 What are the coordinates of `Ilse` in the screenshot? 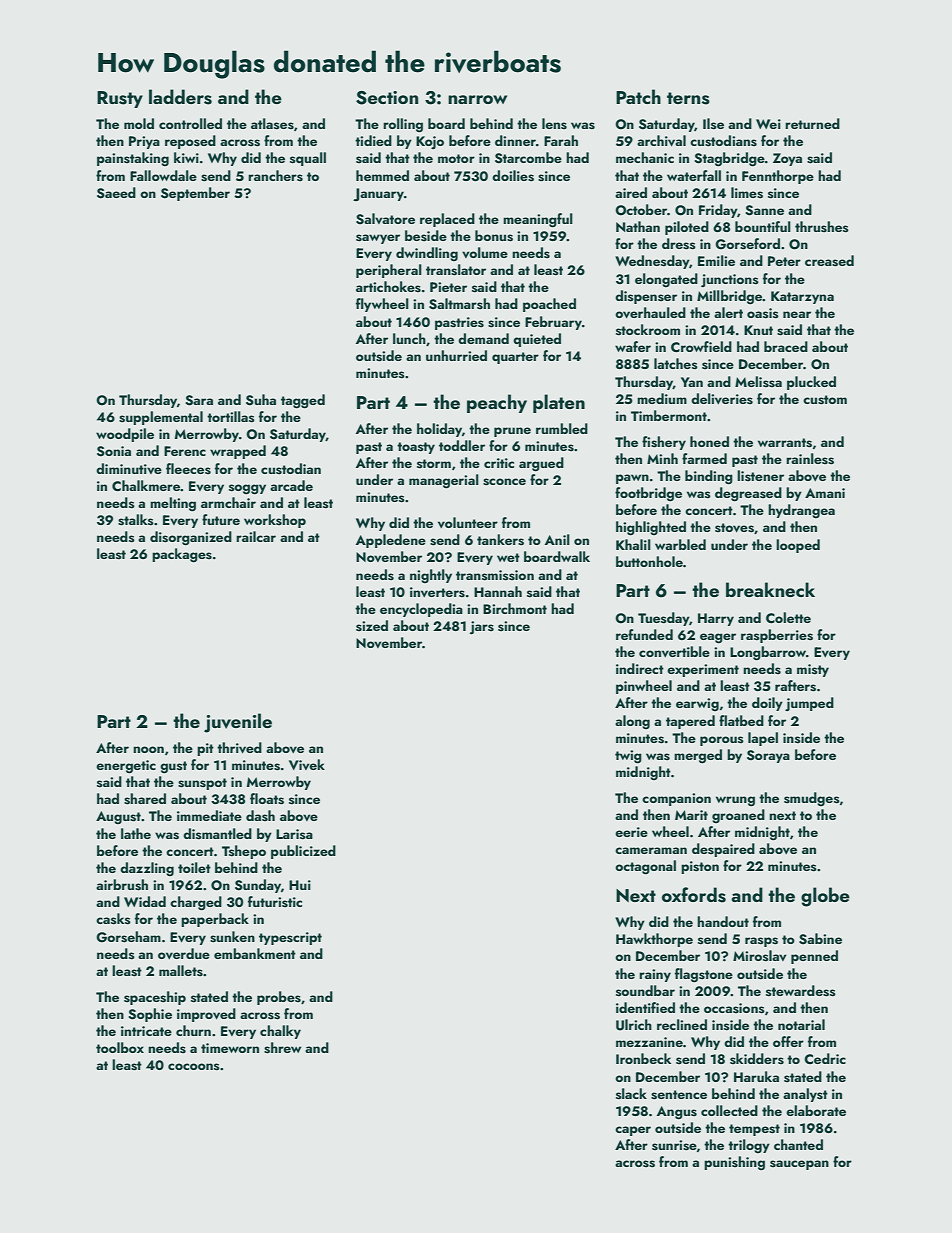 It's located at (713, 124).
